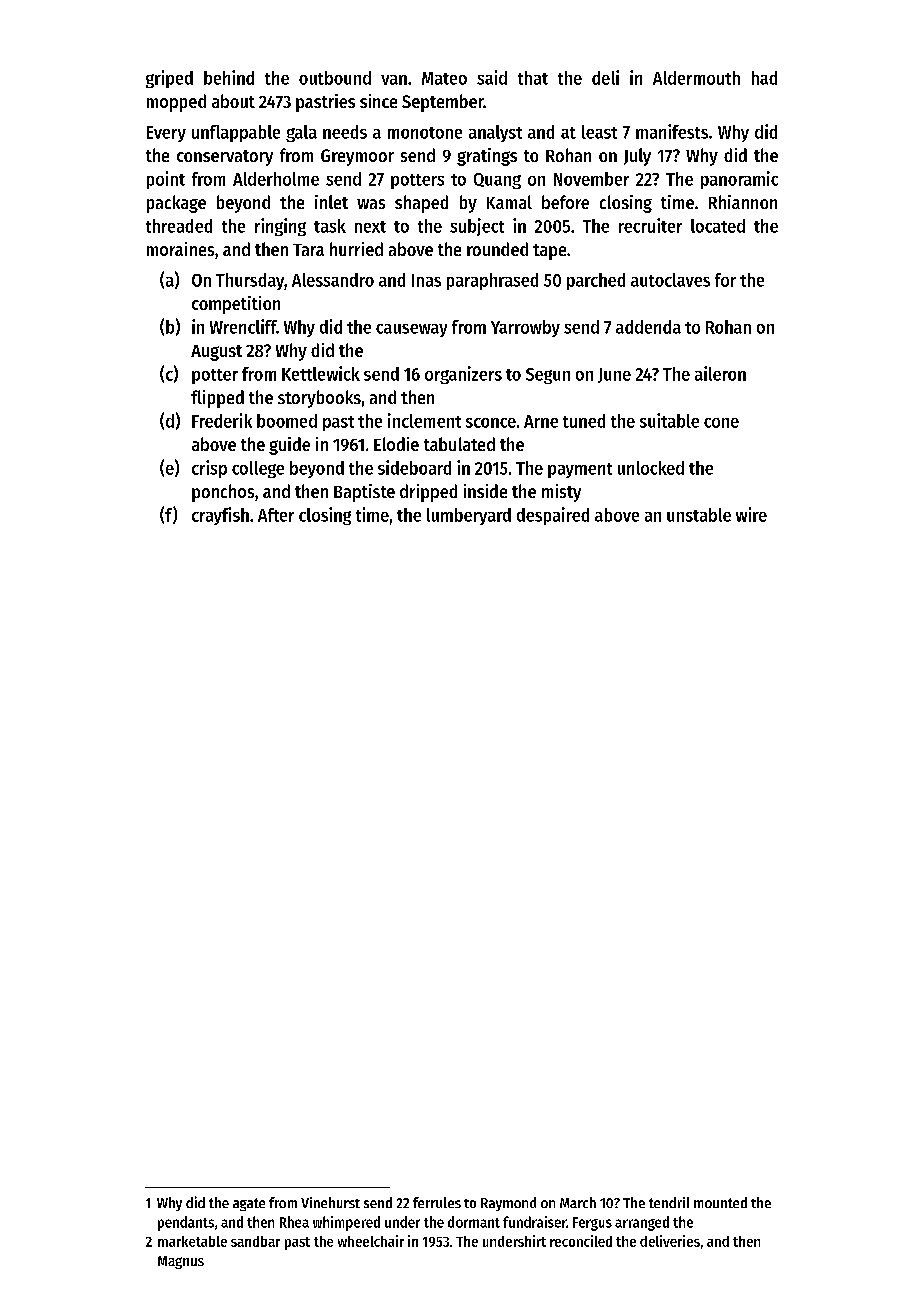 This document has height=1314, width=924. I want to click on After, so click(276, 515).
